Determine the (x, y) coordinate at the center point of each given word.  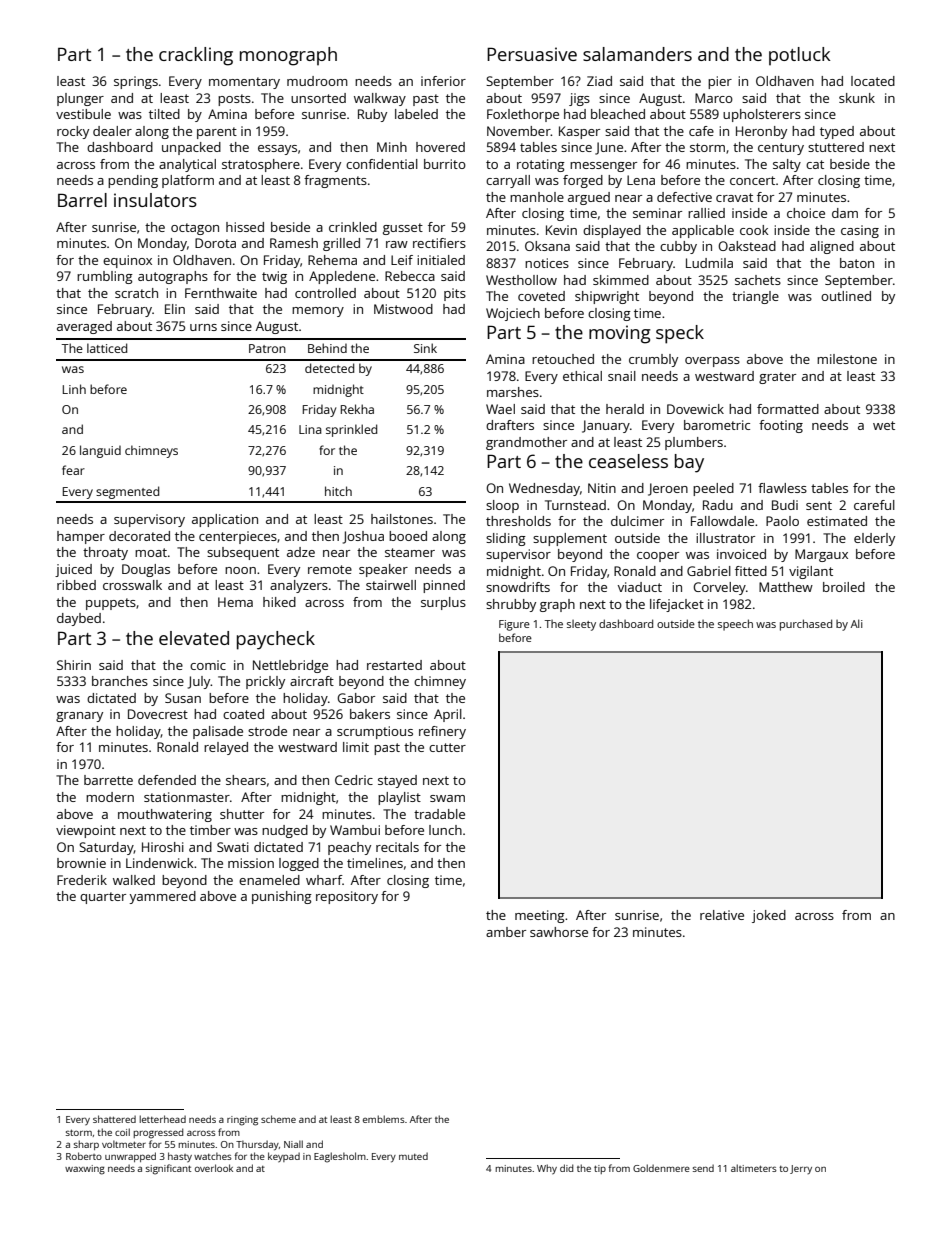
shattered (114, 1119)
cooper (658, 557)
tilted (164, 114)
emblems (384, 1119)
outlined (846, 296)
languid (100, 451)
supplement (570, 539)
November (519, 131)
